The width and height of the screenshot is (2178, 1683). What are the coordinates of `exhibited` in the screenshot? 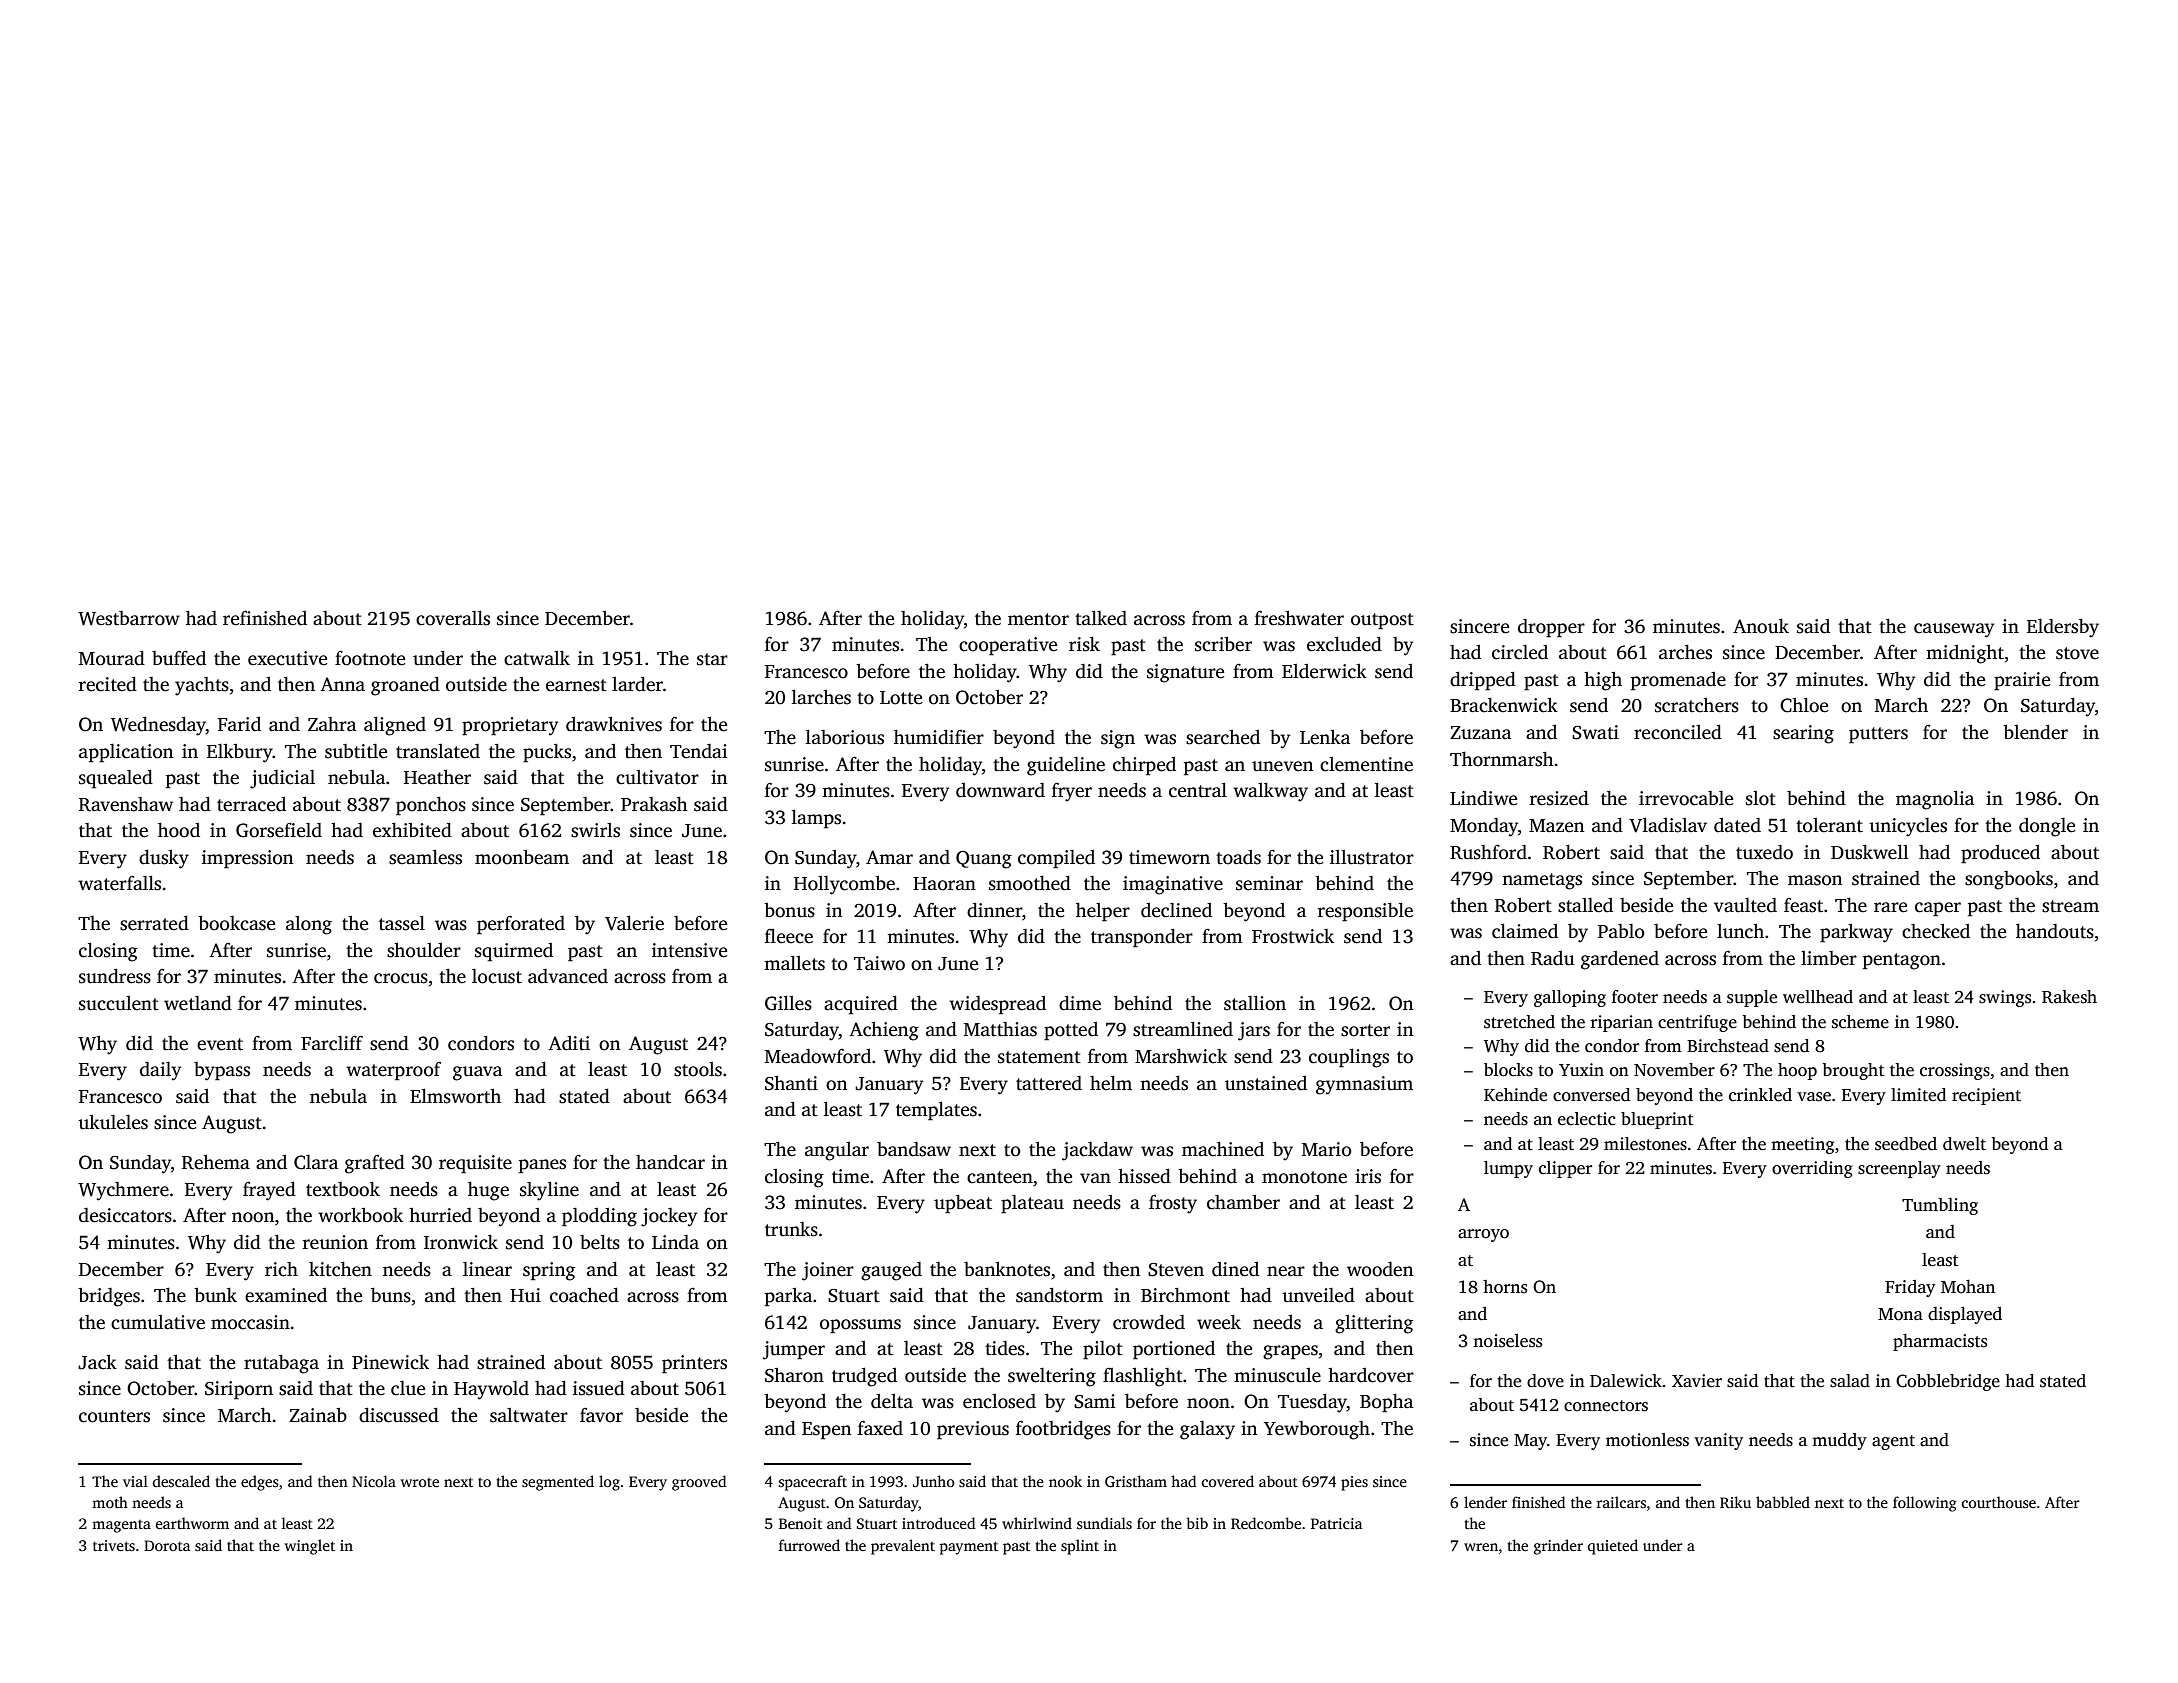 It's located at (412, 830).
